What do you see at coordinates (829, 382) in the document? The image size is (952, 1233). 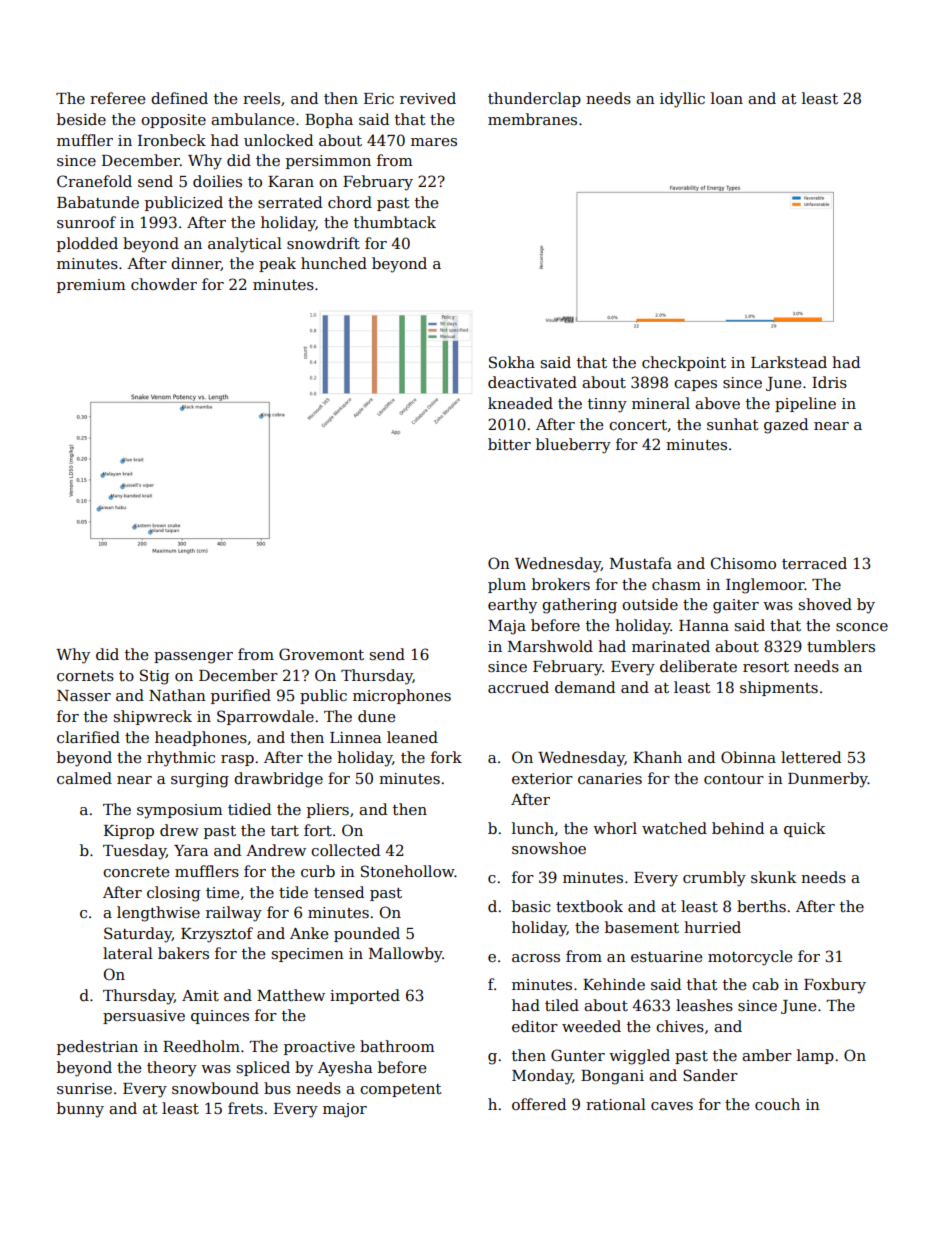 I see `Idris` at bounding box center [829, 382].
